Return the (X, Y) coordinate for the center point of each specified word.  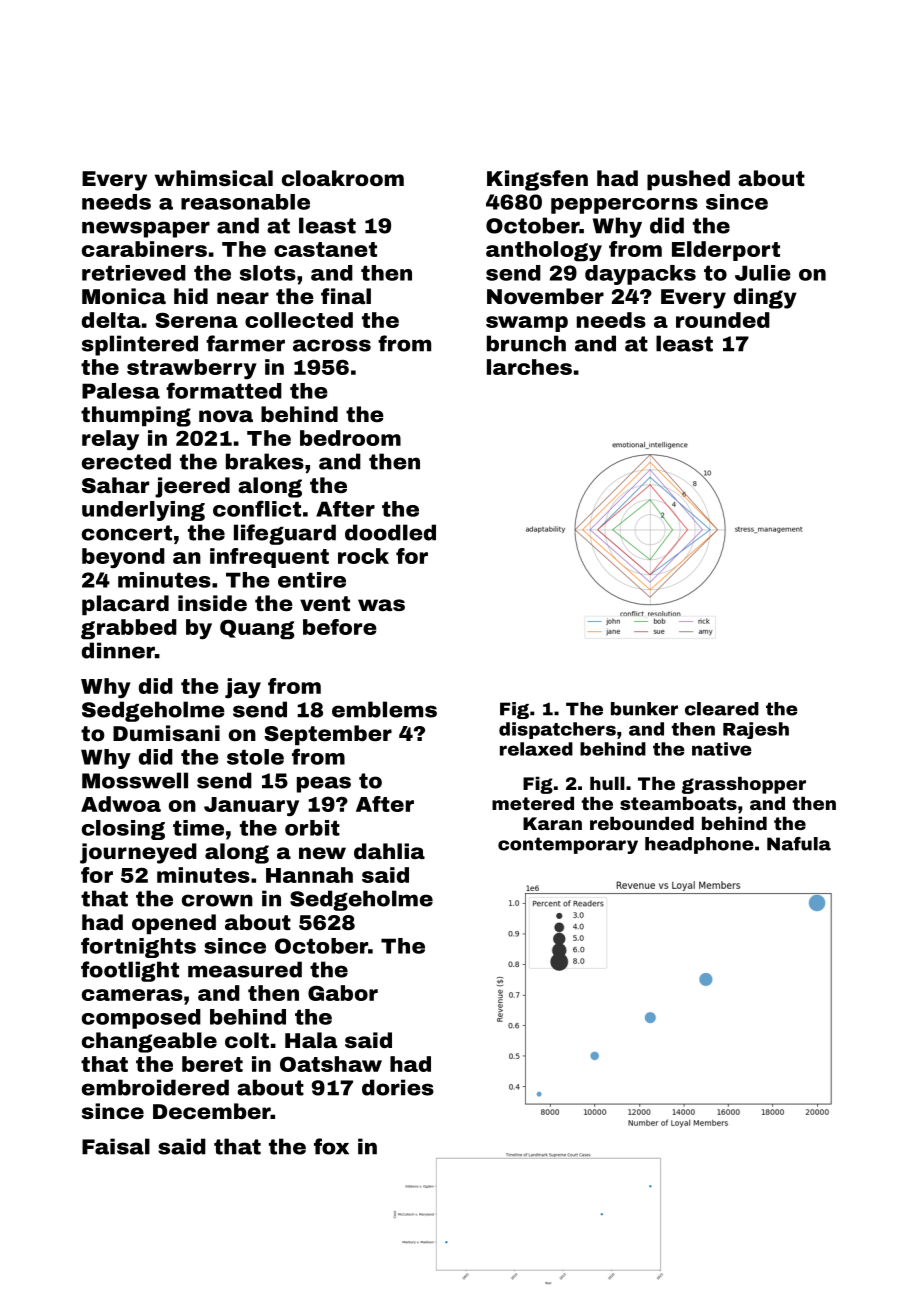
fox (331, 1146)
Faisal (116, 1146)
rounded (723, 320)
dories (398, 1087)
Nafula (799, 844)
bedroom (350, 438)
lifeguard (285, 534)
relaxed (536, 749)
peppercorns (624, 206)
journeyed (138, 853)
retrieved (134, 273)
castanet (325, 249)
